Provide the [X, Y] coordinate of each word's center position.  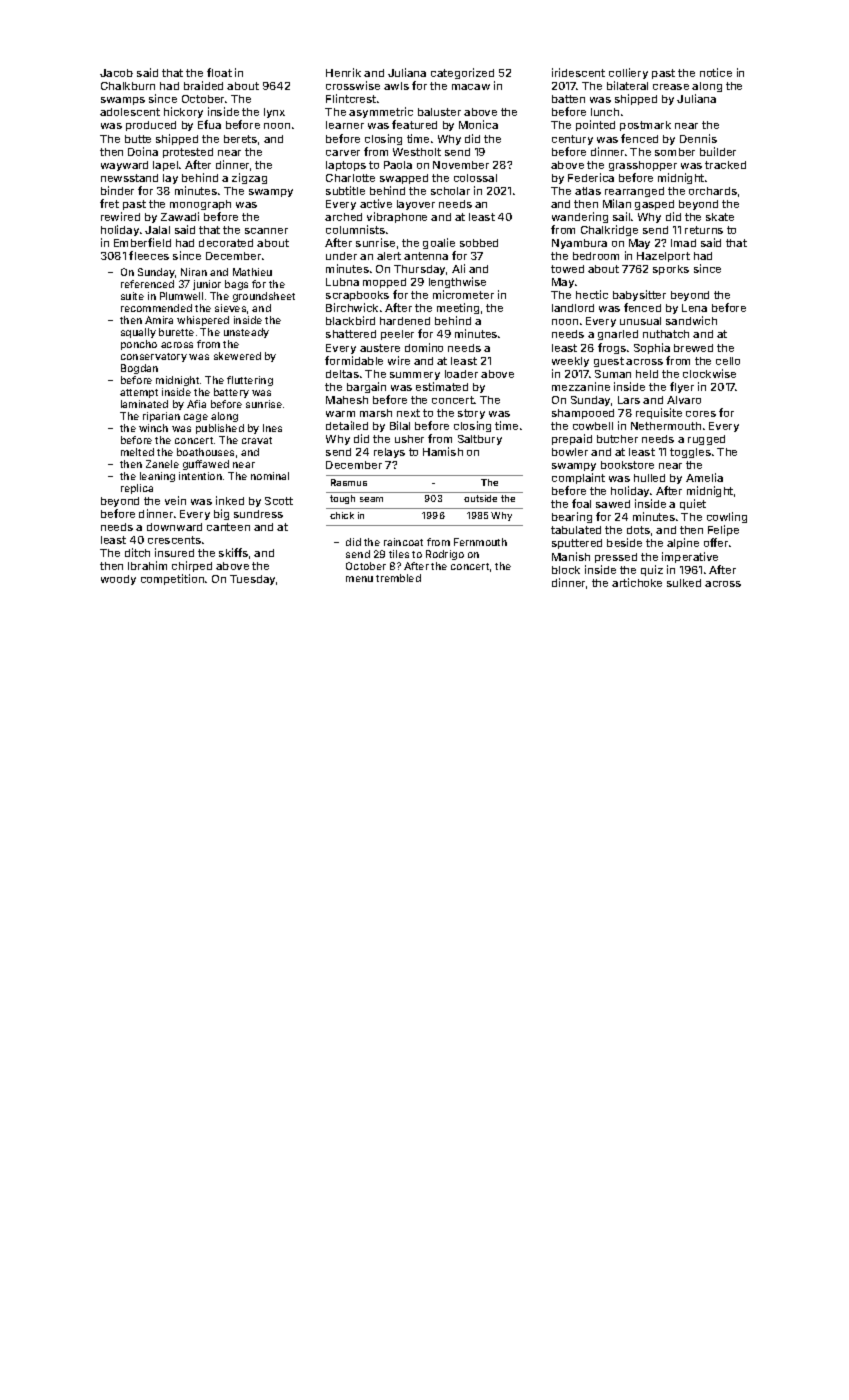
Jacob [116, 73]
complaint [578, 478]
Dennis [698, 138]
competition [172, 579]
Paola [398, 165]
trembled [398, 578]
